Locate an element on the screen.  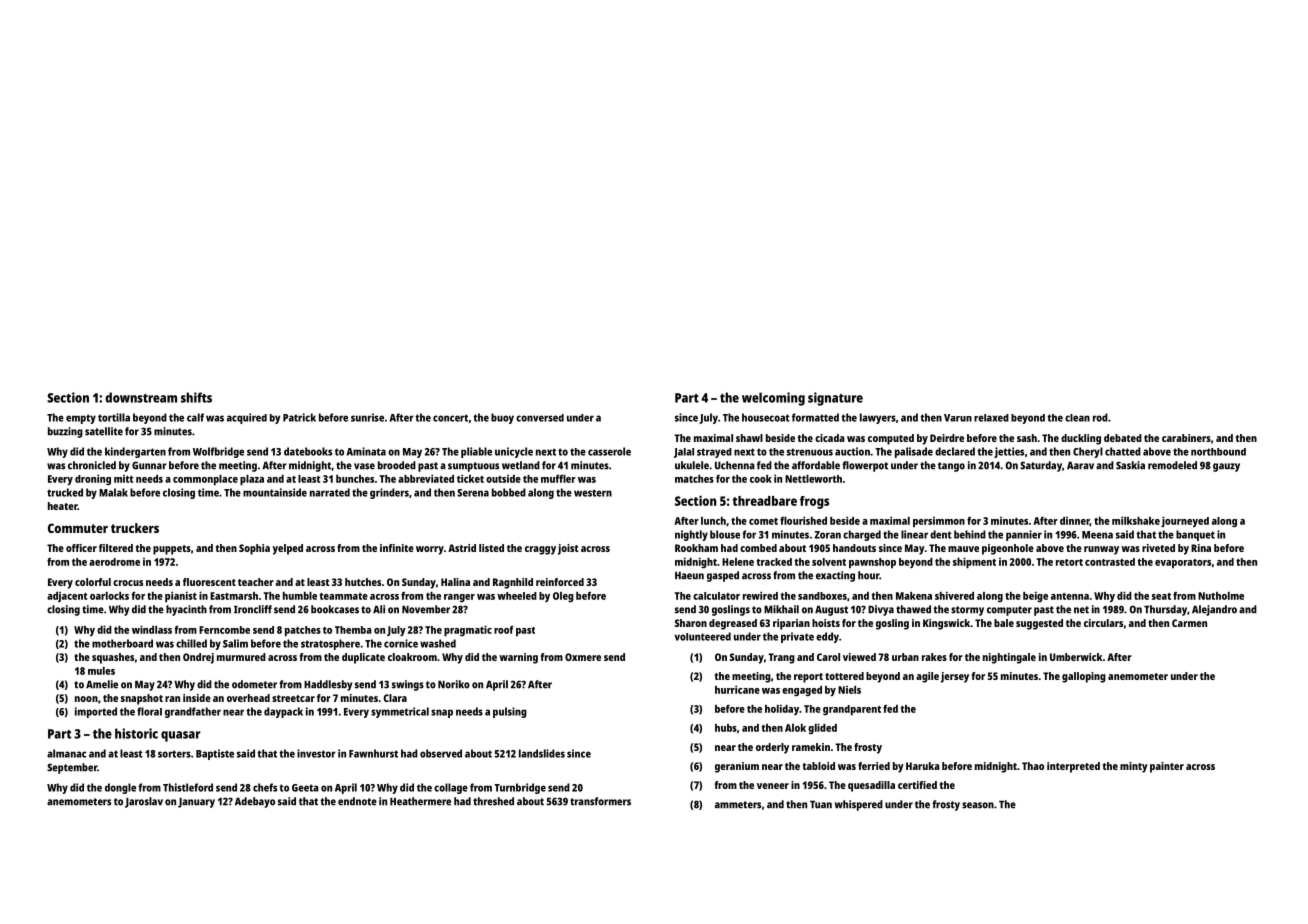
Geeta is located at coordinates (305, 788).
